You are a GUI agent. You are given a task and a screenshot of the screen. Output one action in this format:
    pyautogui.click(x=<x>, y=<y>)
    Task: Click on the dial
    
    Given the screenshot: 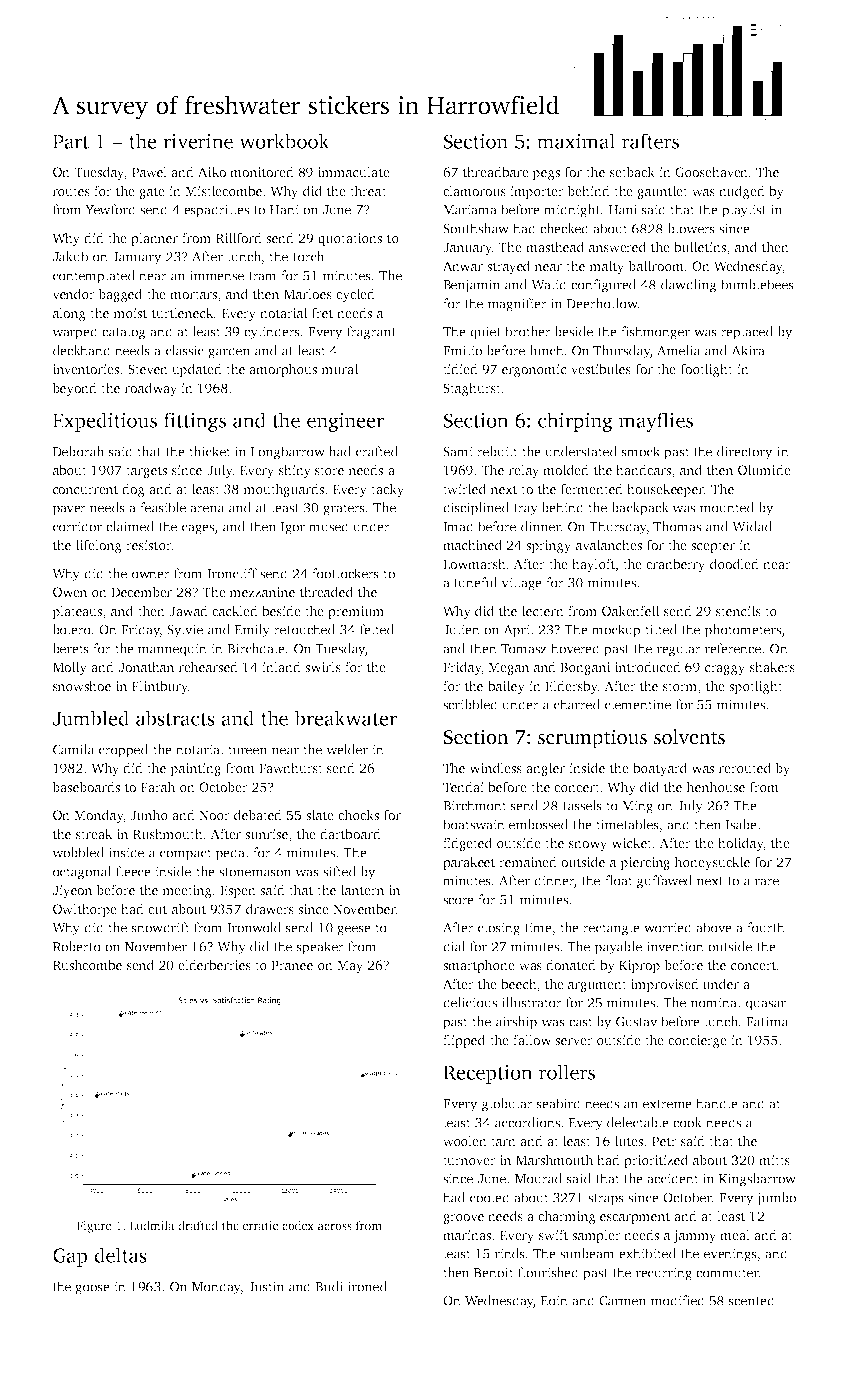 What is the action you would take?
    pyautogui.click(x=454, y=946)
